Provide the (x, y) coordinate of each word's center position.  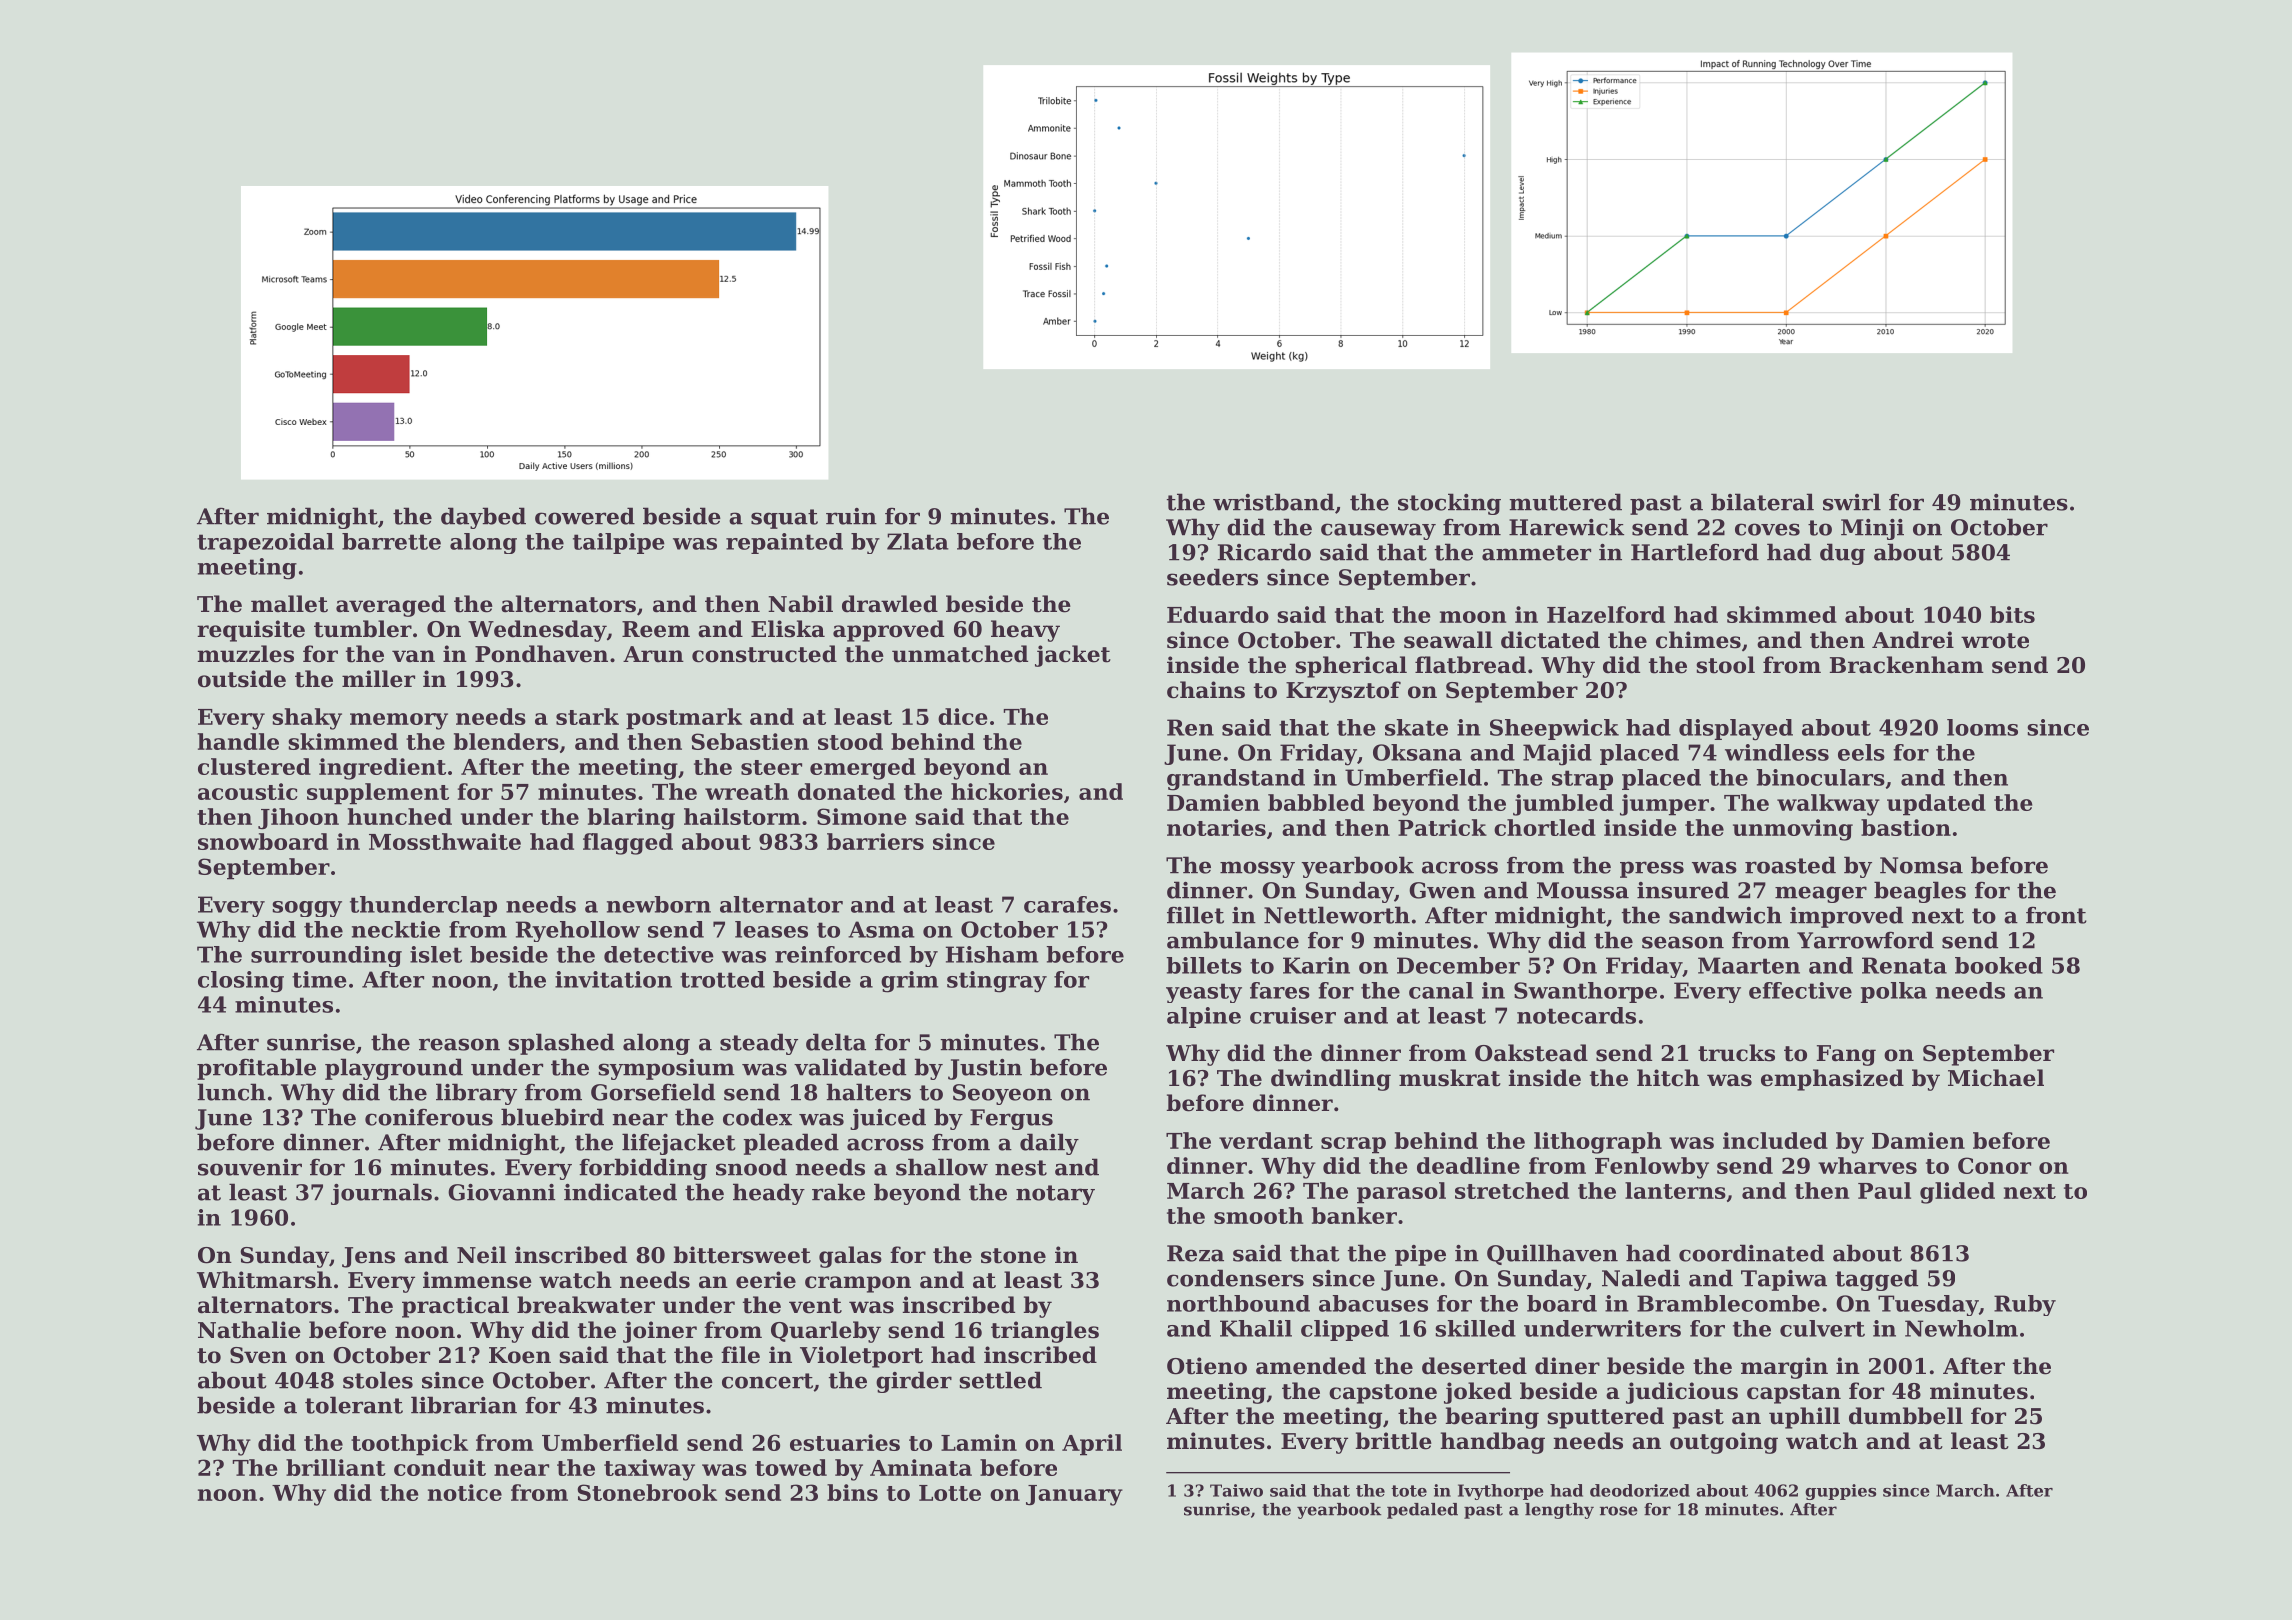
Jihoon (298, 819)
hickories (1007, 791)
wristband (1273, 502)
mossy (1257, 869)
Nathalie (249, 1330)
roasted (1790, 865)
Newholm (1961, 1328)
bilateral (1762, 502)
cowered (585, 516)
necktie (396, 929)
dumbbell (1906, 1416)
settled (1000, 1380)
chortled (1545, 827)
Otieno (1207, 1366)
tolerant (354, 1405)
